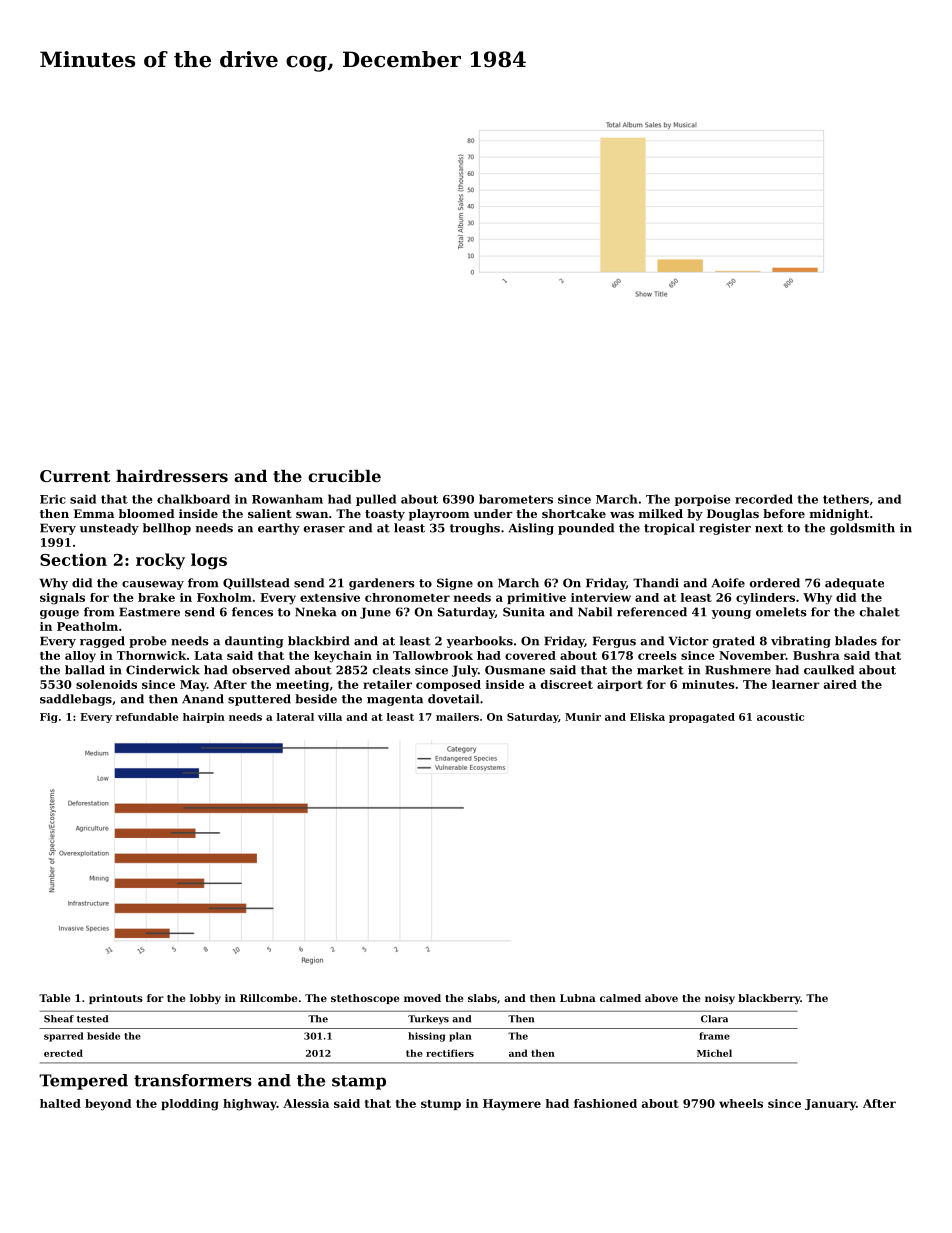 This image has height=1233, width=952. Describe the element at coordinates (516, 499) in the image. I see `barometers` at that location.
